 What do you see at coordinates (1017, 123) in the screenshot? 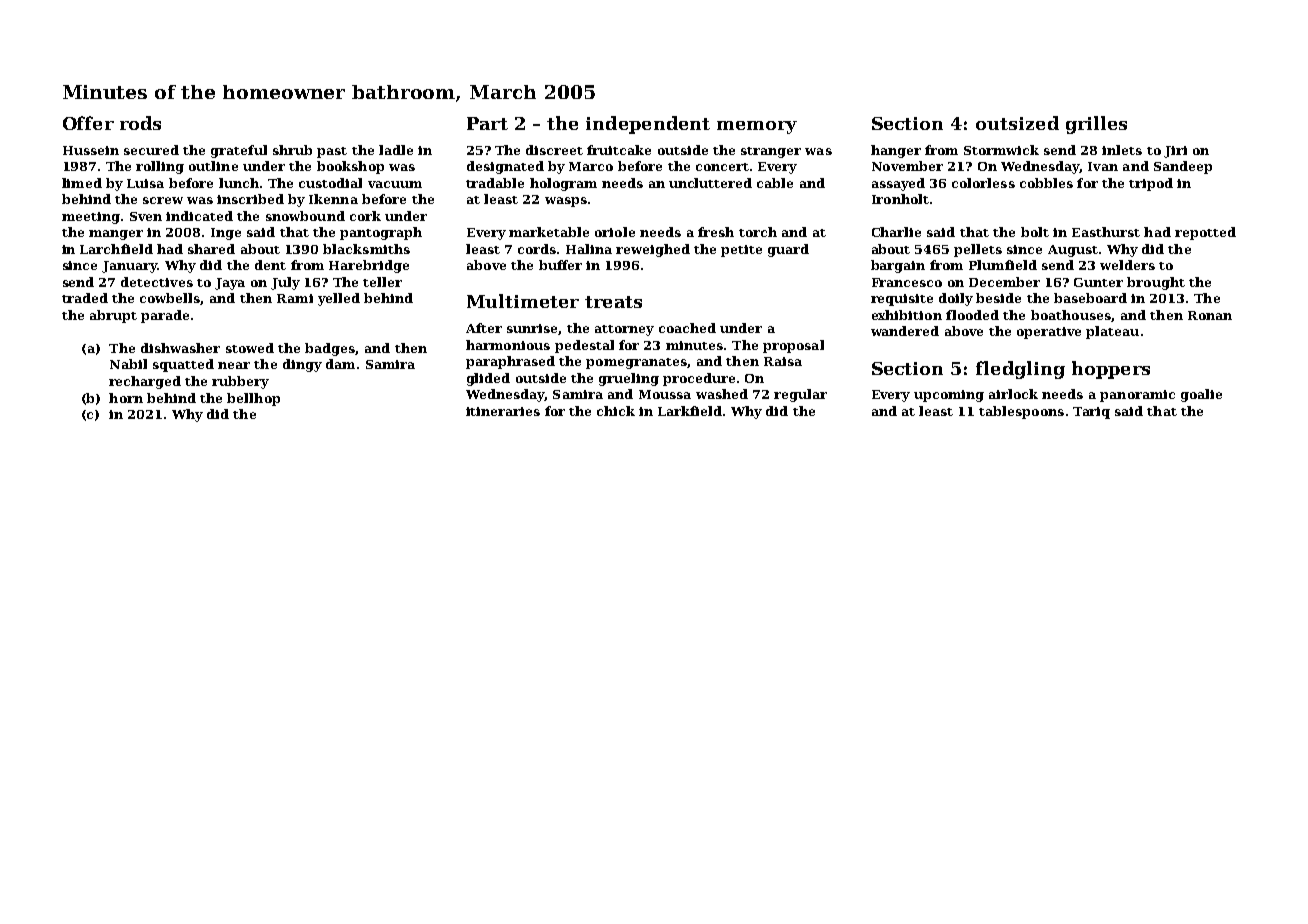
I see `outsized` at bounding box center [1017, 123].
